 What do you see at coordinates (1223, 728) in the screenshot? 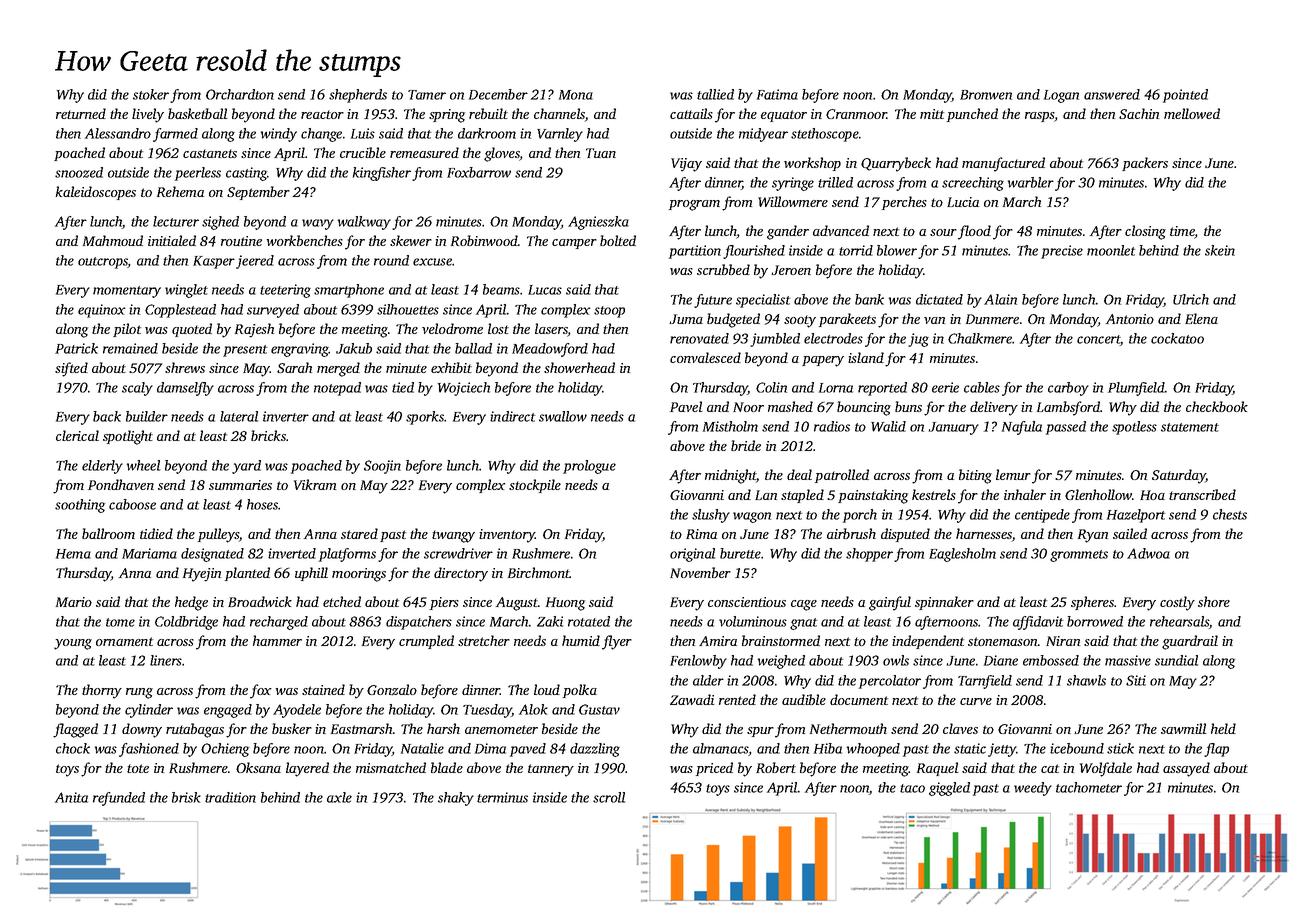
I see `held` at bounding box center [1223, 728].
